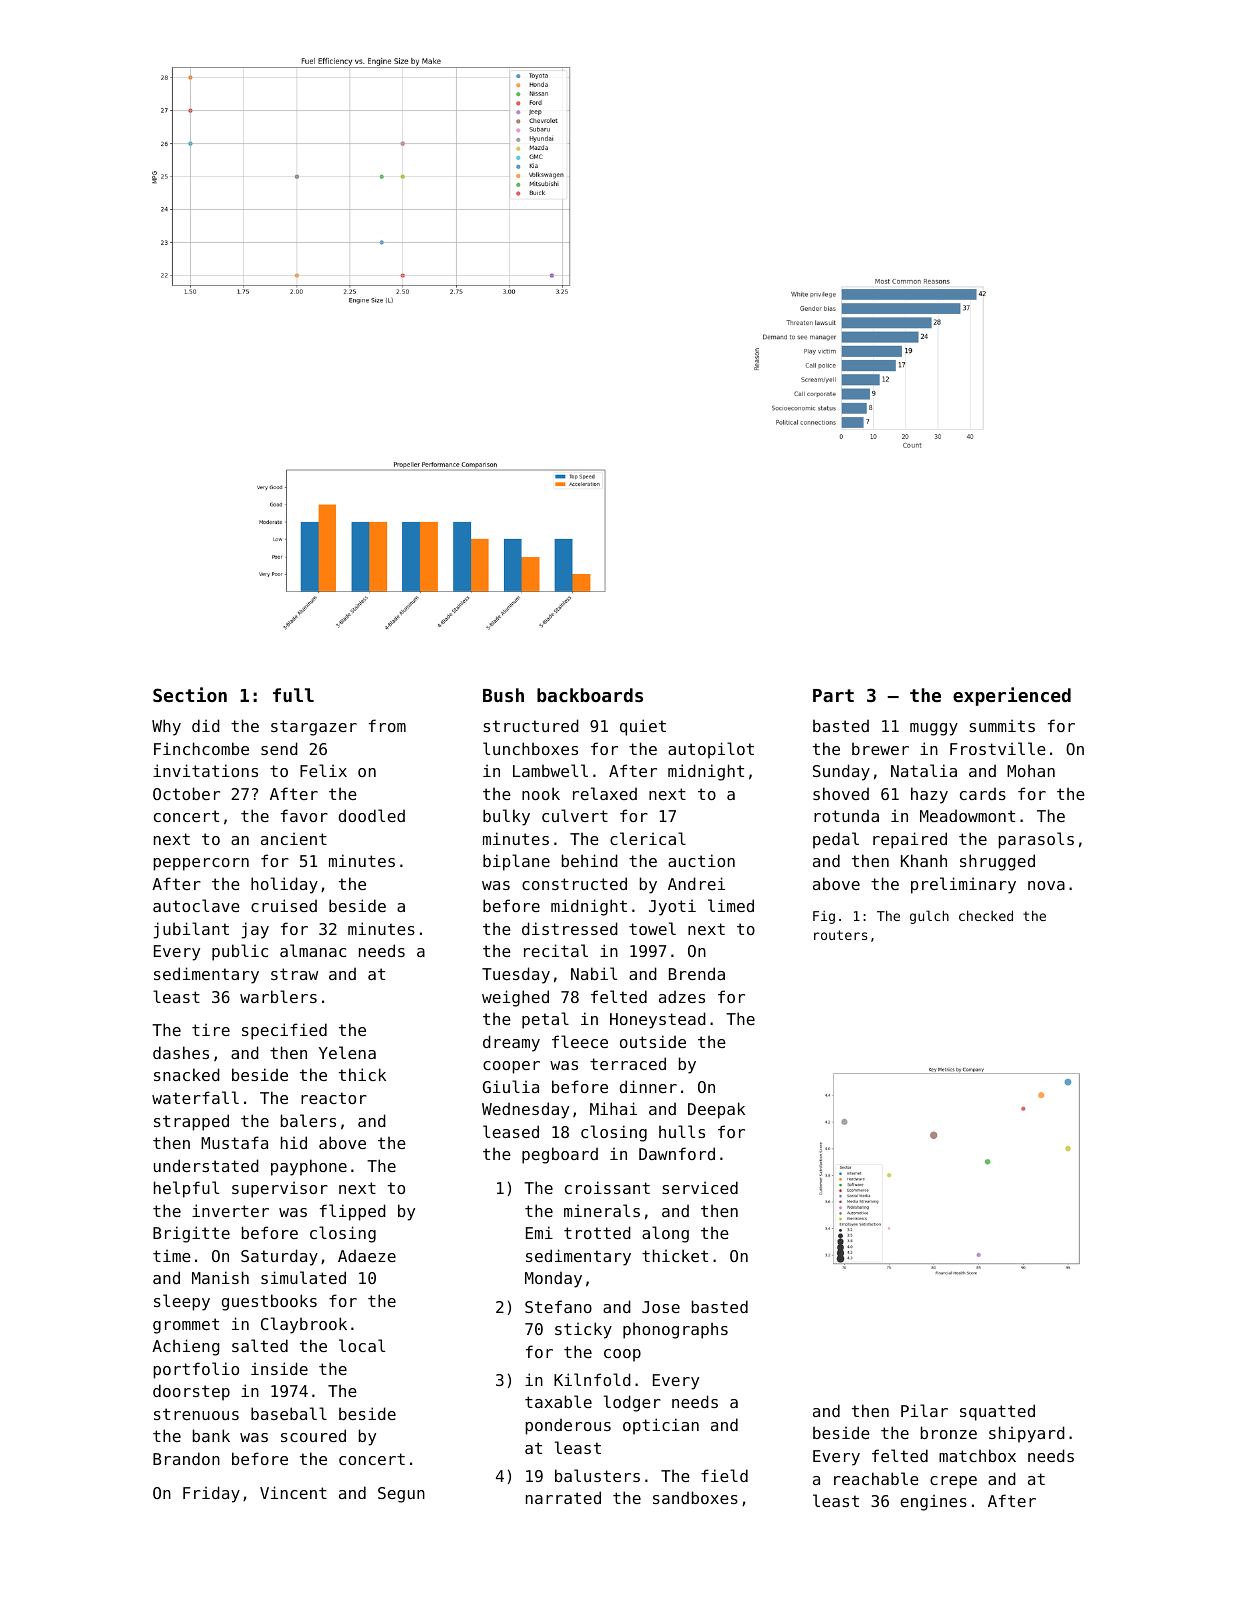 The image size is (1241, 1606). I want to click on checked, so click(986, 916).
